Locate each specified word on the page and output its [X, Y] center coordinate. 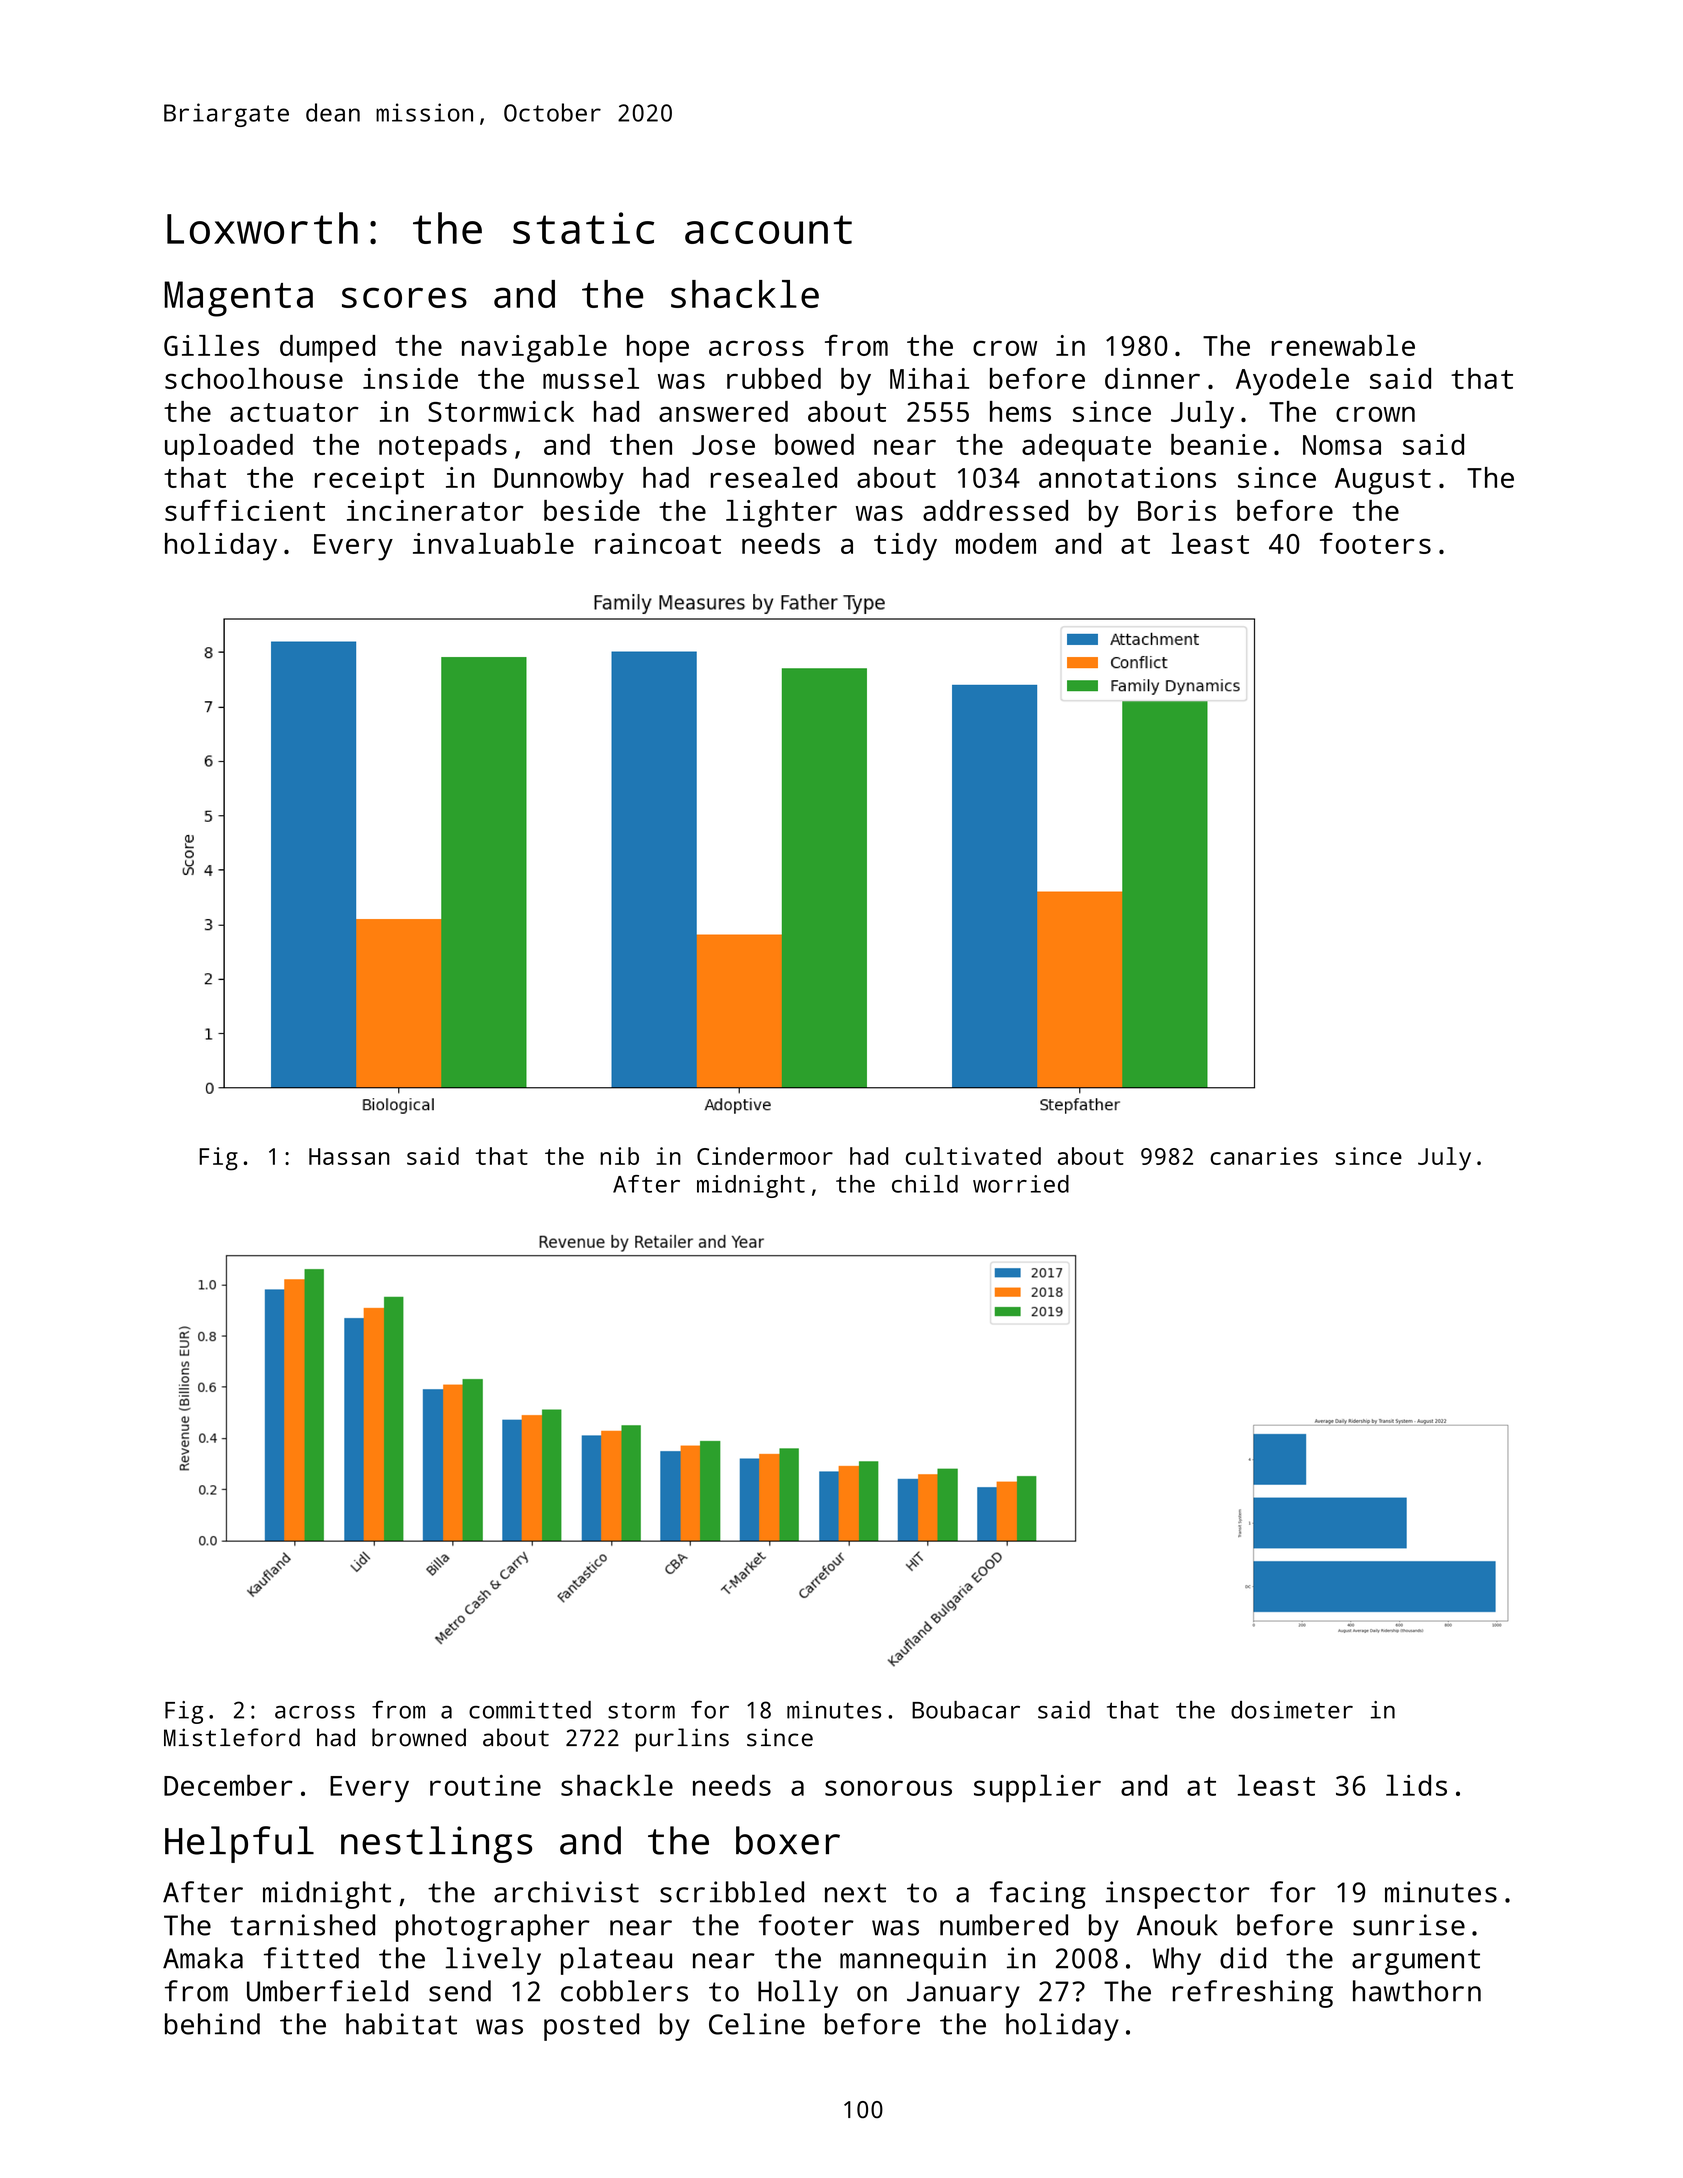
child [925, 1184]
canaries [1264, 1156]
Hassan [349, 1156]
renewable [1343, 345]
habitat [401, 2024]
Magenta [238, 299]
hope [658, 349]
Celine [757, 2024]
